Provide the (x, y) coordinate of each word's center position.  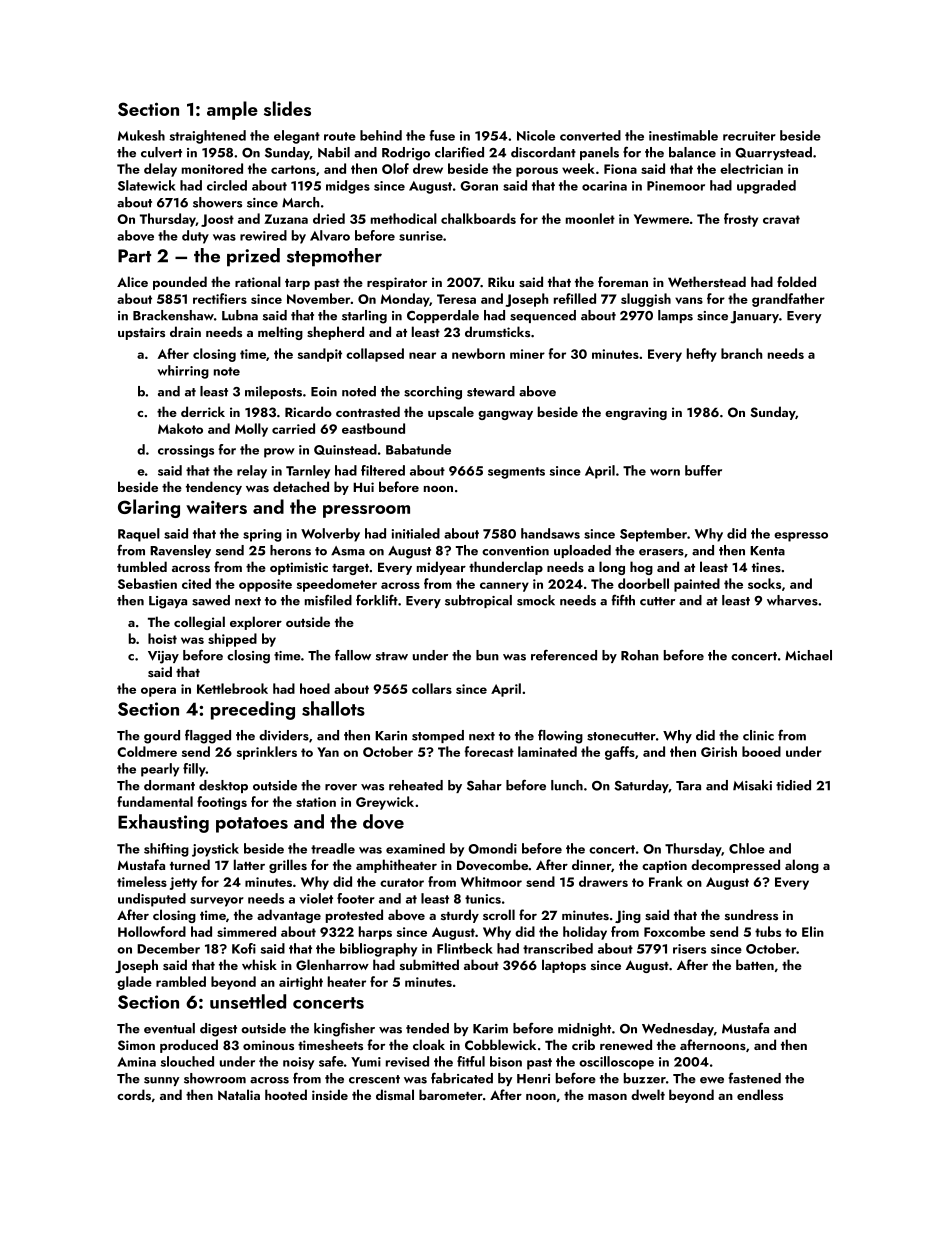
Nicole (536, 135)
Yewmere (661, 219)
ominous (268, 1045)
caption (664, 866)
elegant (297, 137)
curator (402, 882)
